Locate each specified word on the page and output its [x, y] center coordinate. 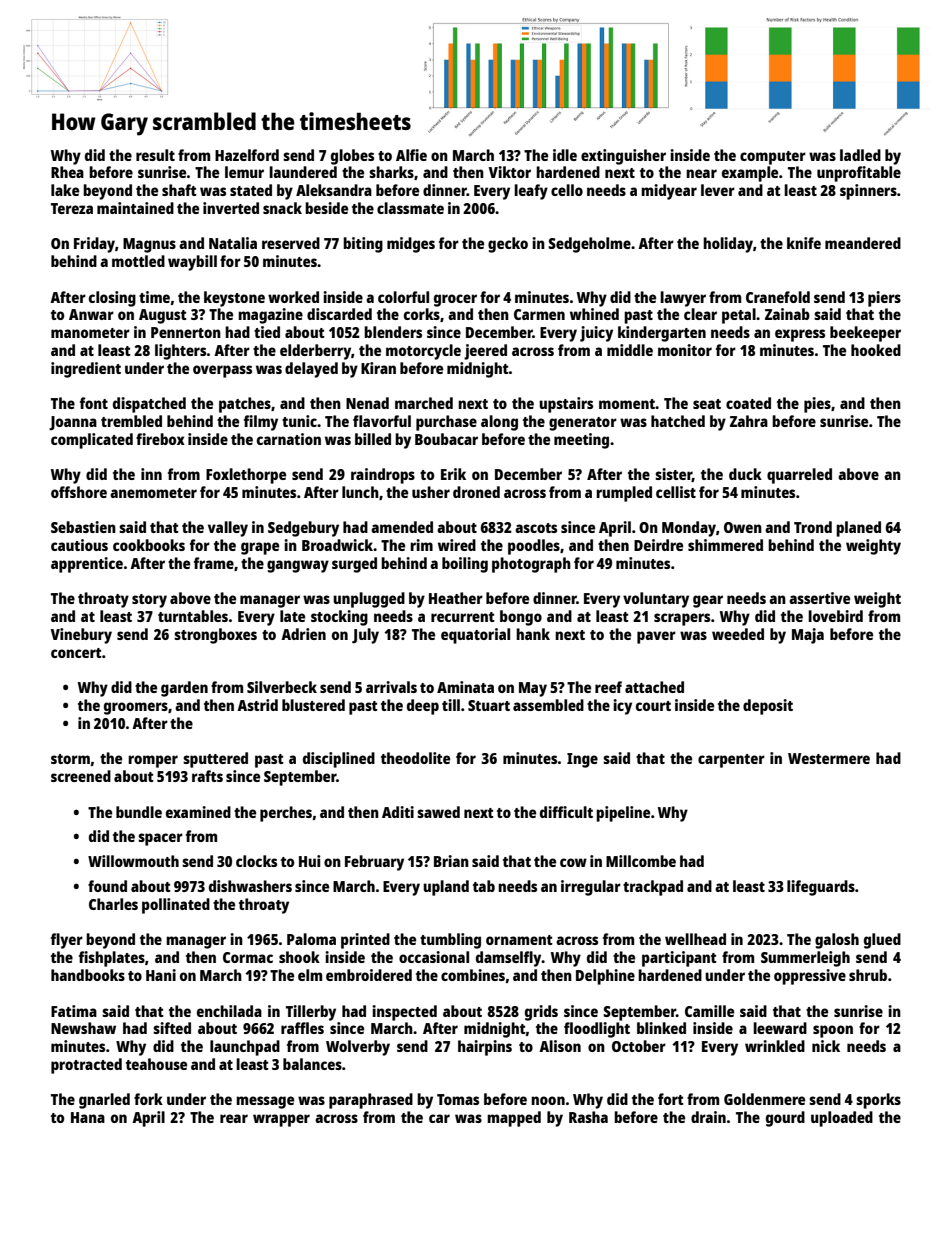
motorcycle [423, 352]
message [265, 1102]
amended [402, 527]
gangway [298, 566]
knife [804, 243]
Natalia [233, 243]
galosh [837, 941]
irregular [591, 888]
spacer [160, 839]
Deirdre [658, 545]
